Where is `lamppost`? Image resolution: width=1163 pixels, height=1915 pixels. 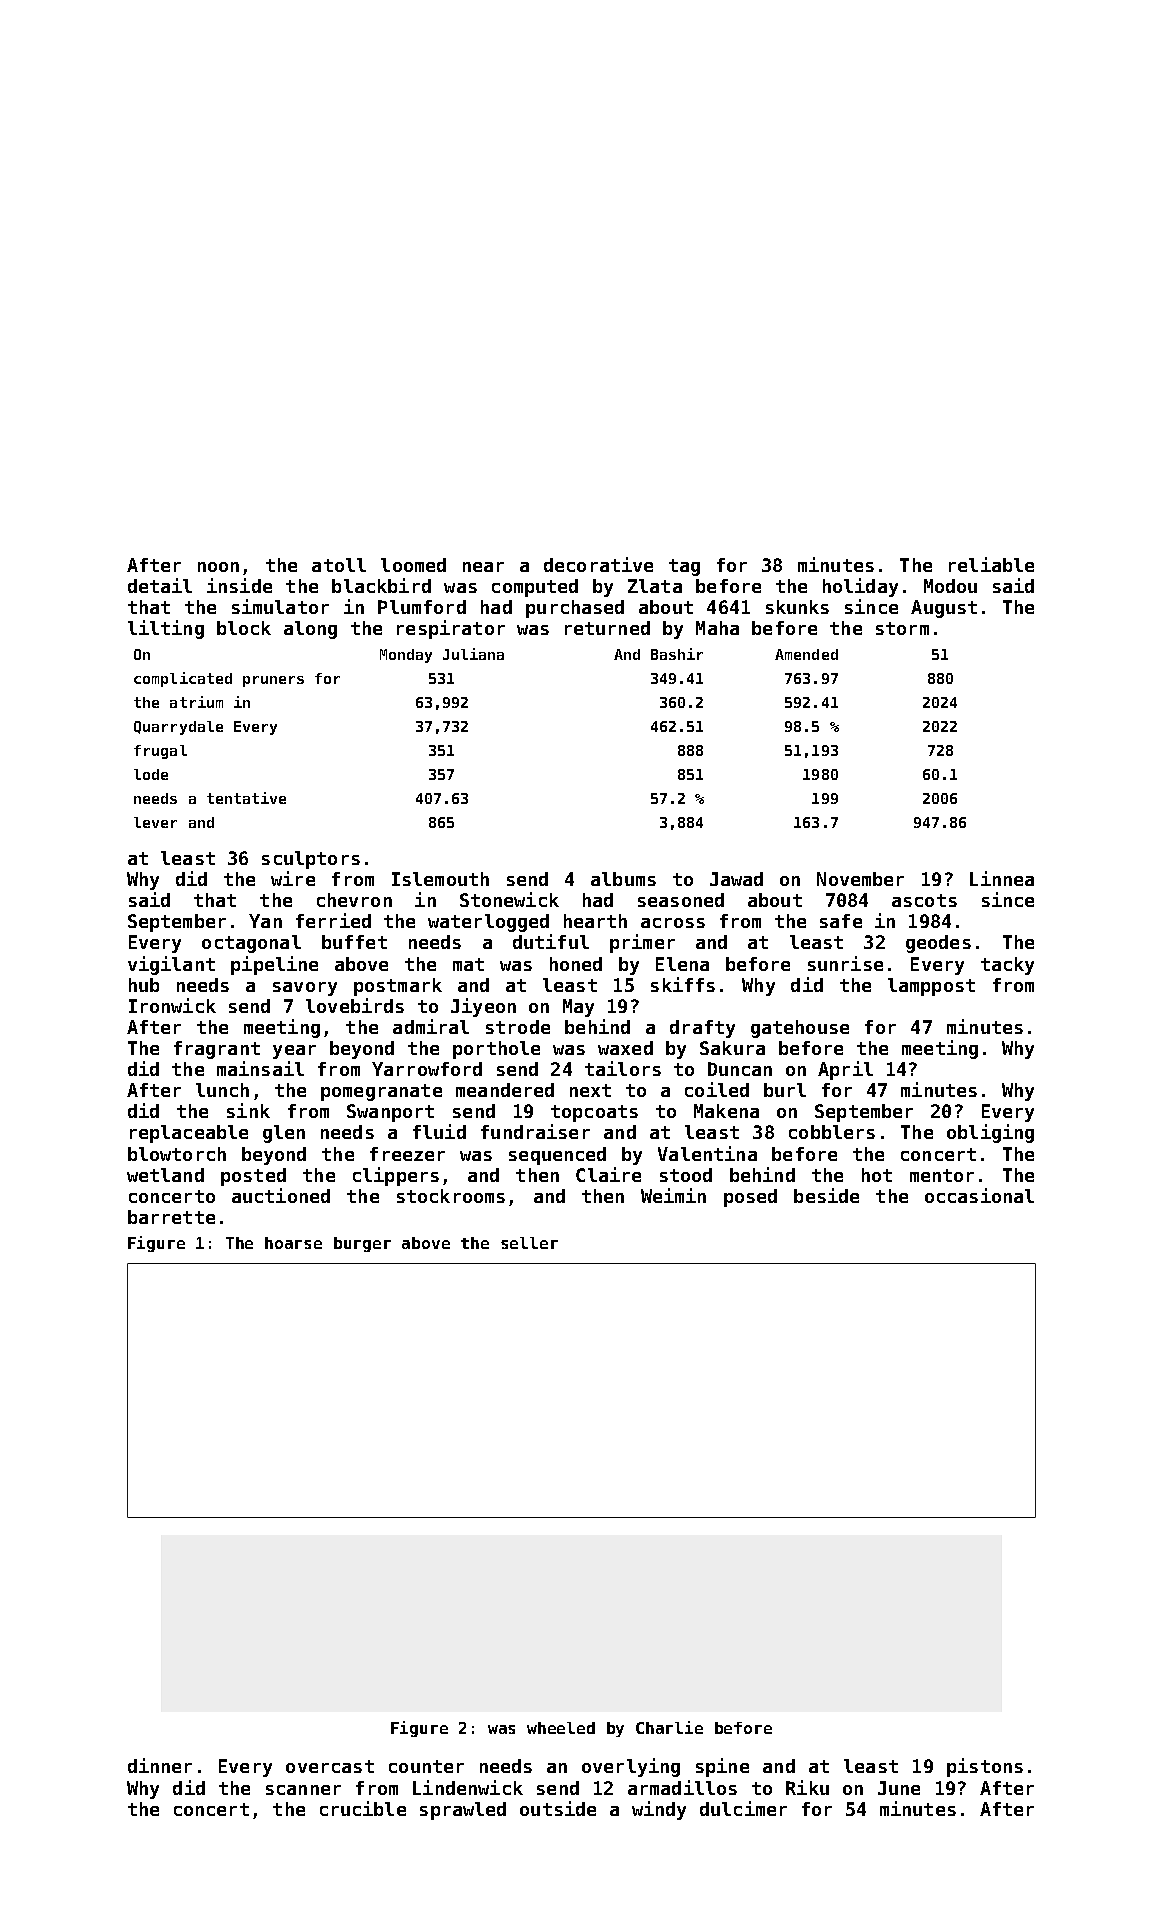 lamppost is located at coordinates (931, 987).
